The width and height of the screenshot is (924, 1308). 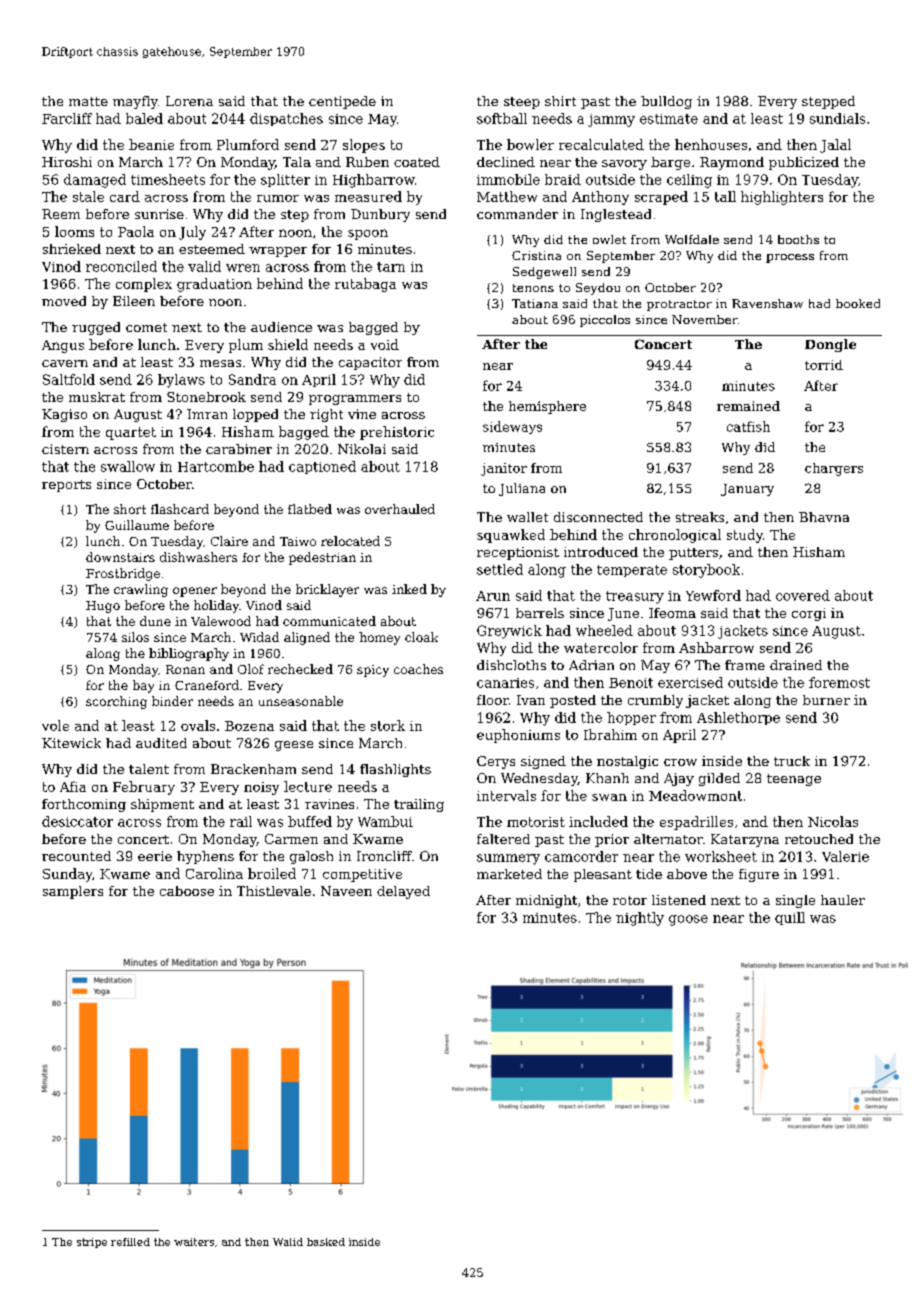 I want to click on henhouses, so click(x=711, y=144).
